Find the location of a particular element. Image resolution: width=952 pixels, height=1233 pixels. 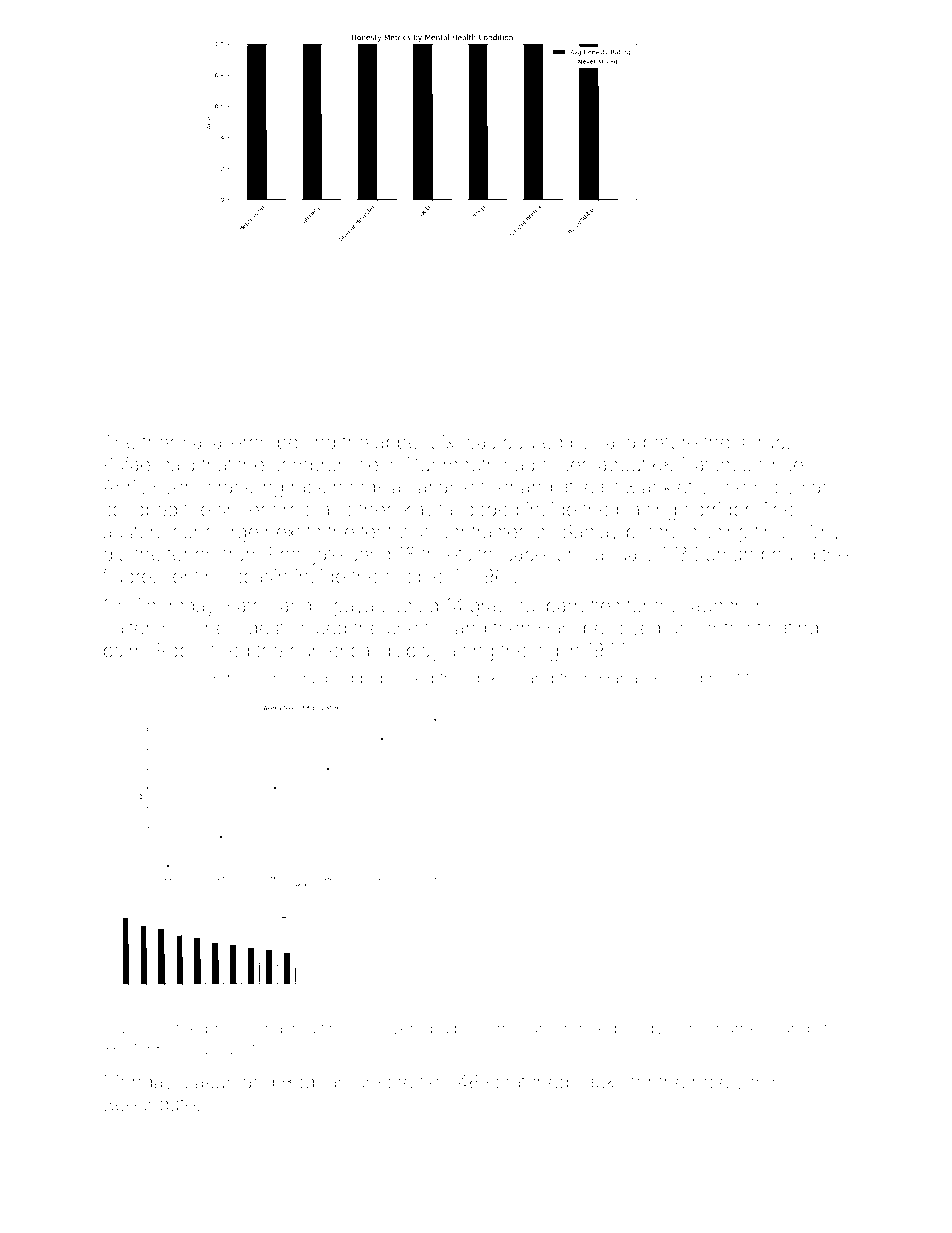

skipped is located at coordinates (673, 679).
